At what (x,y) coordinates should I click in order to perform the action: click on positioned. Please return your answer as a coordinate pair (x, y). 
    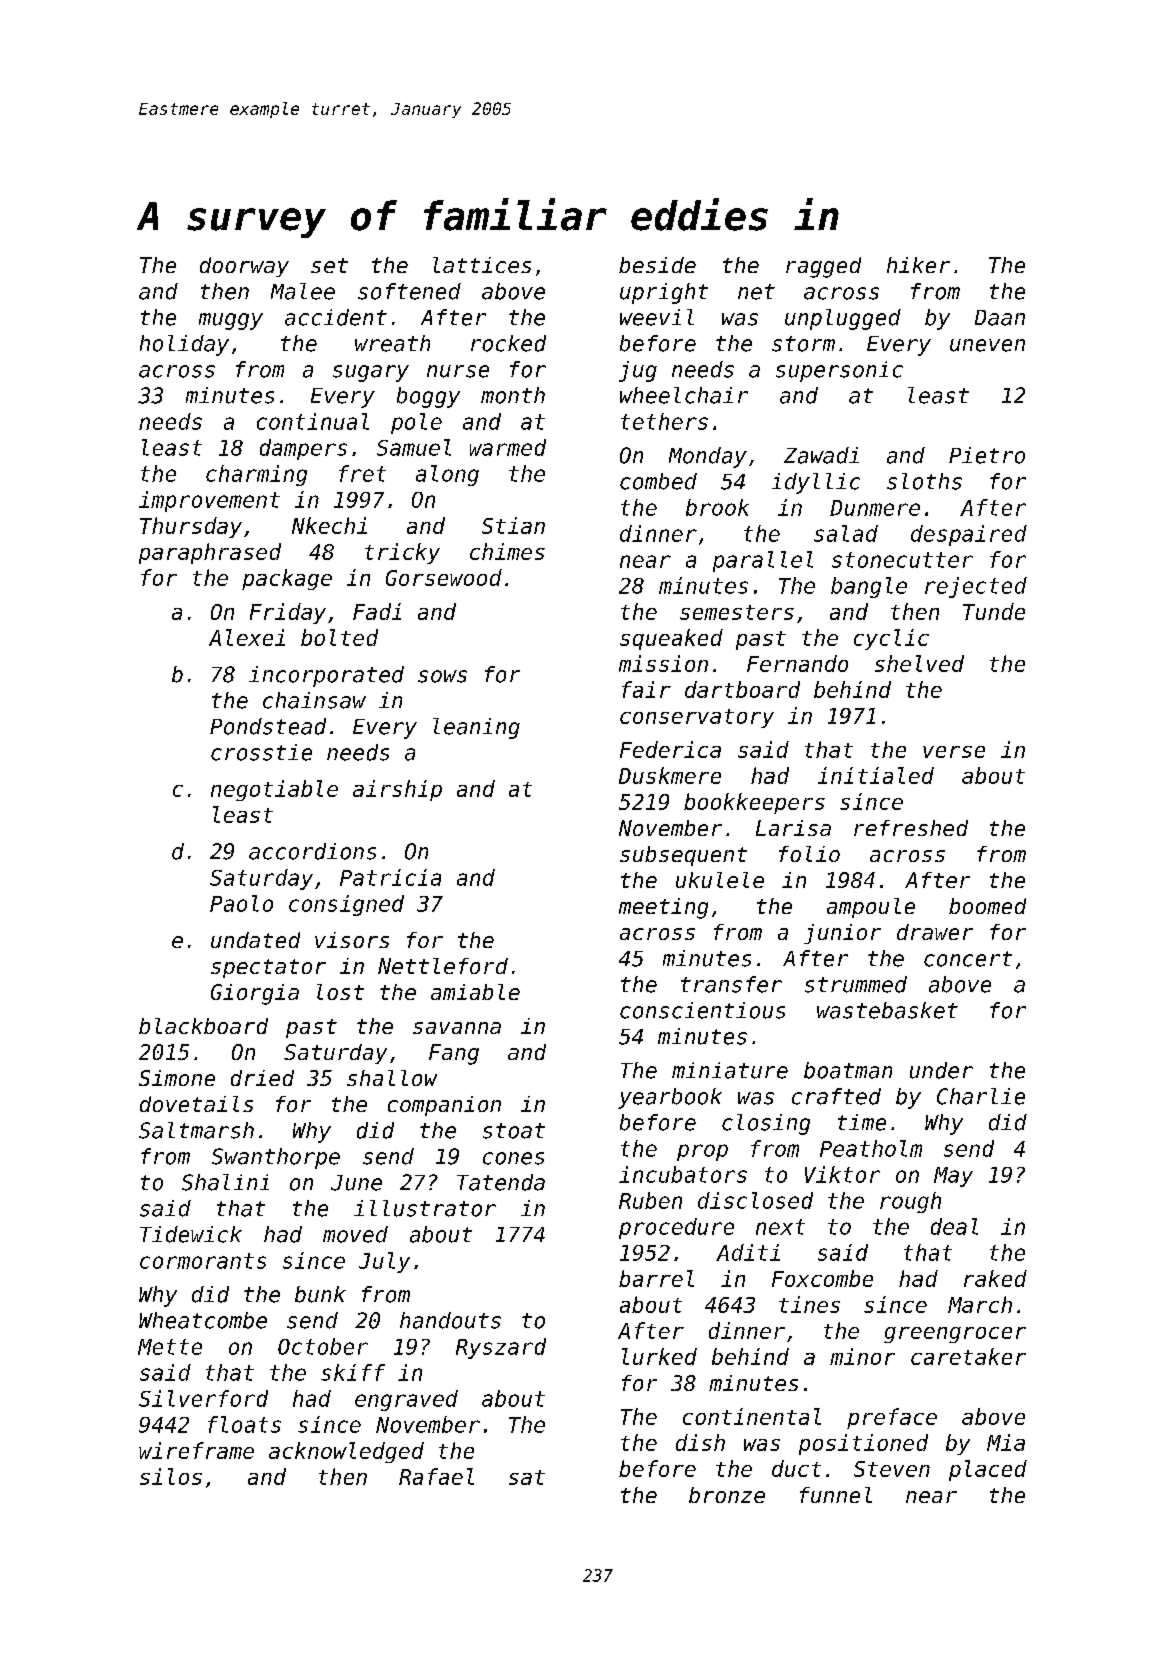
    Looking at the image, I should click on (863, 1444).
